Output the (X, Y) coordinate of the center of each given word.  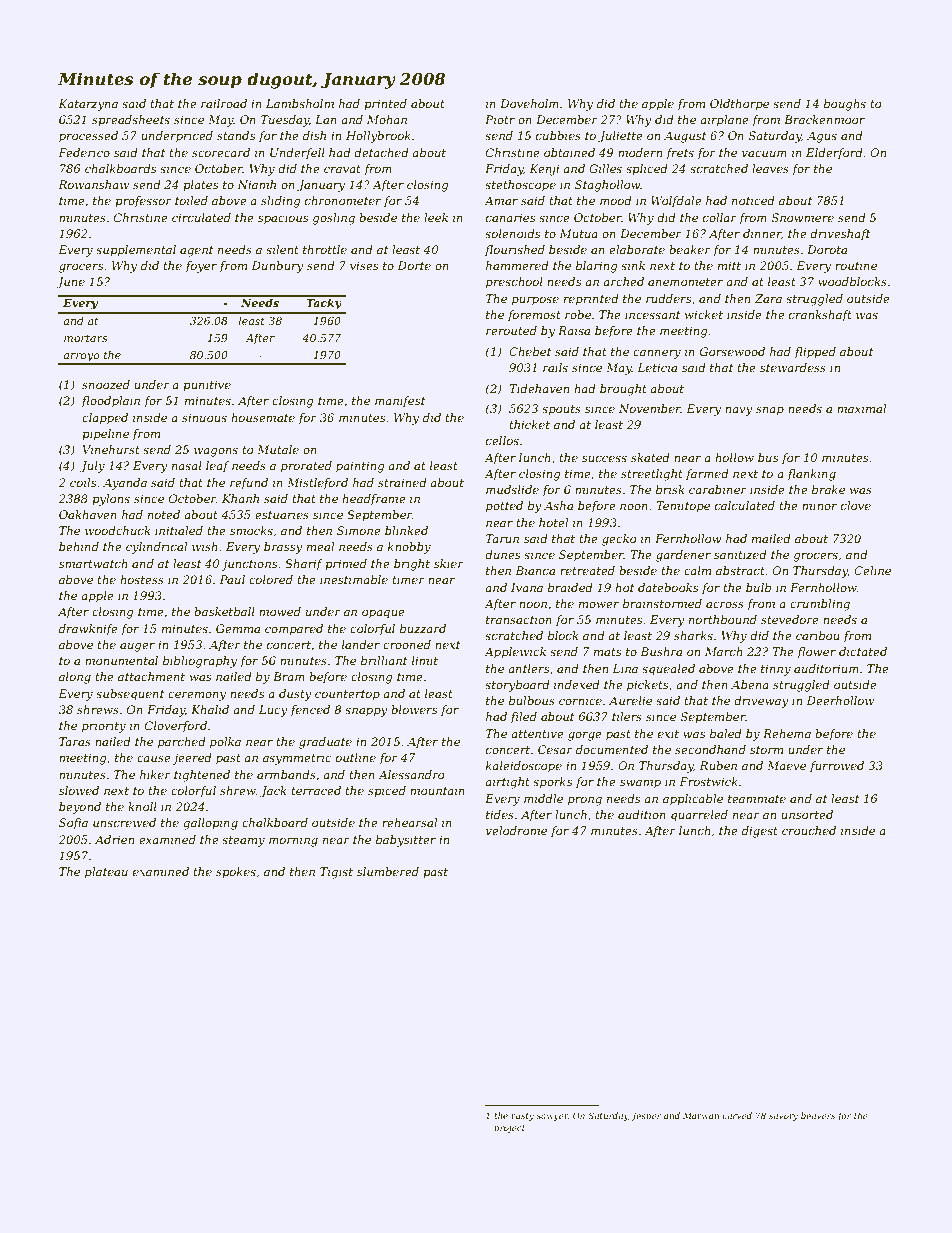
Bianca (535, 570)
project (509, 1129)
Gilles (605, 168)
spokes (236, 873)
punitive (207, 386)
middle (543, 798)
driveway (761, 702)
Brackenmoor (824, 119)
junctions (249, 565)
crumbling (820, 605)
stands (236, 135)
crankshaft (820, 316)
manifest (400, 402)
